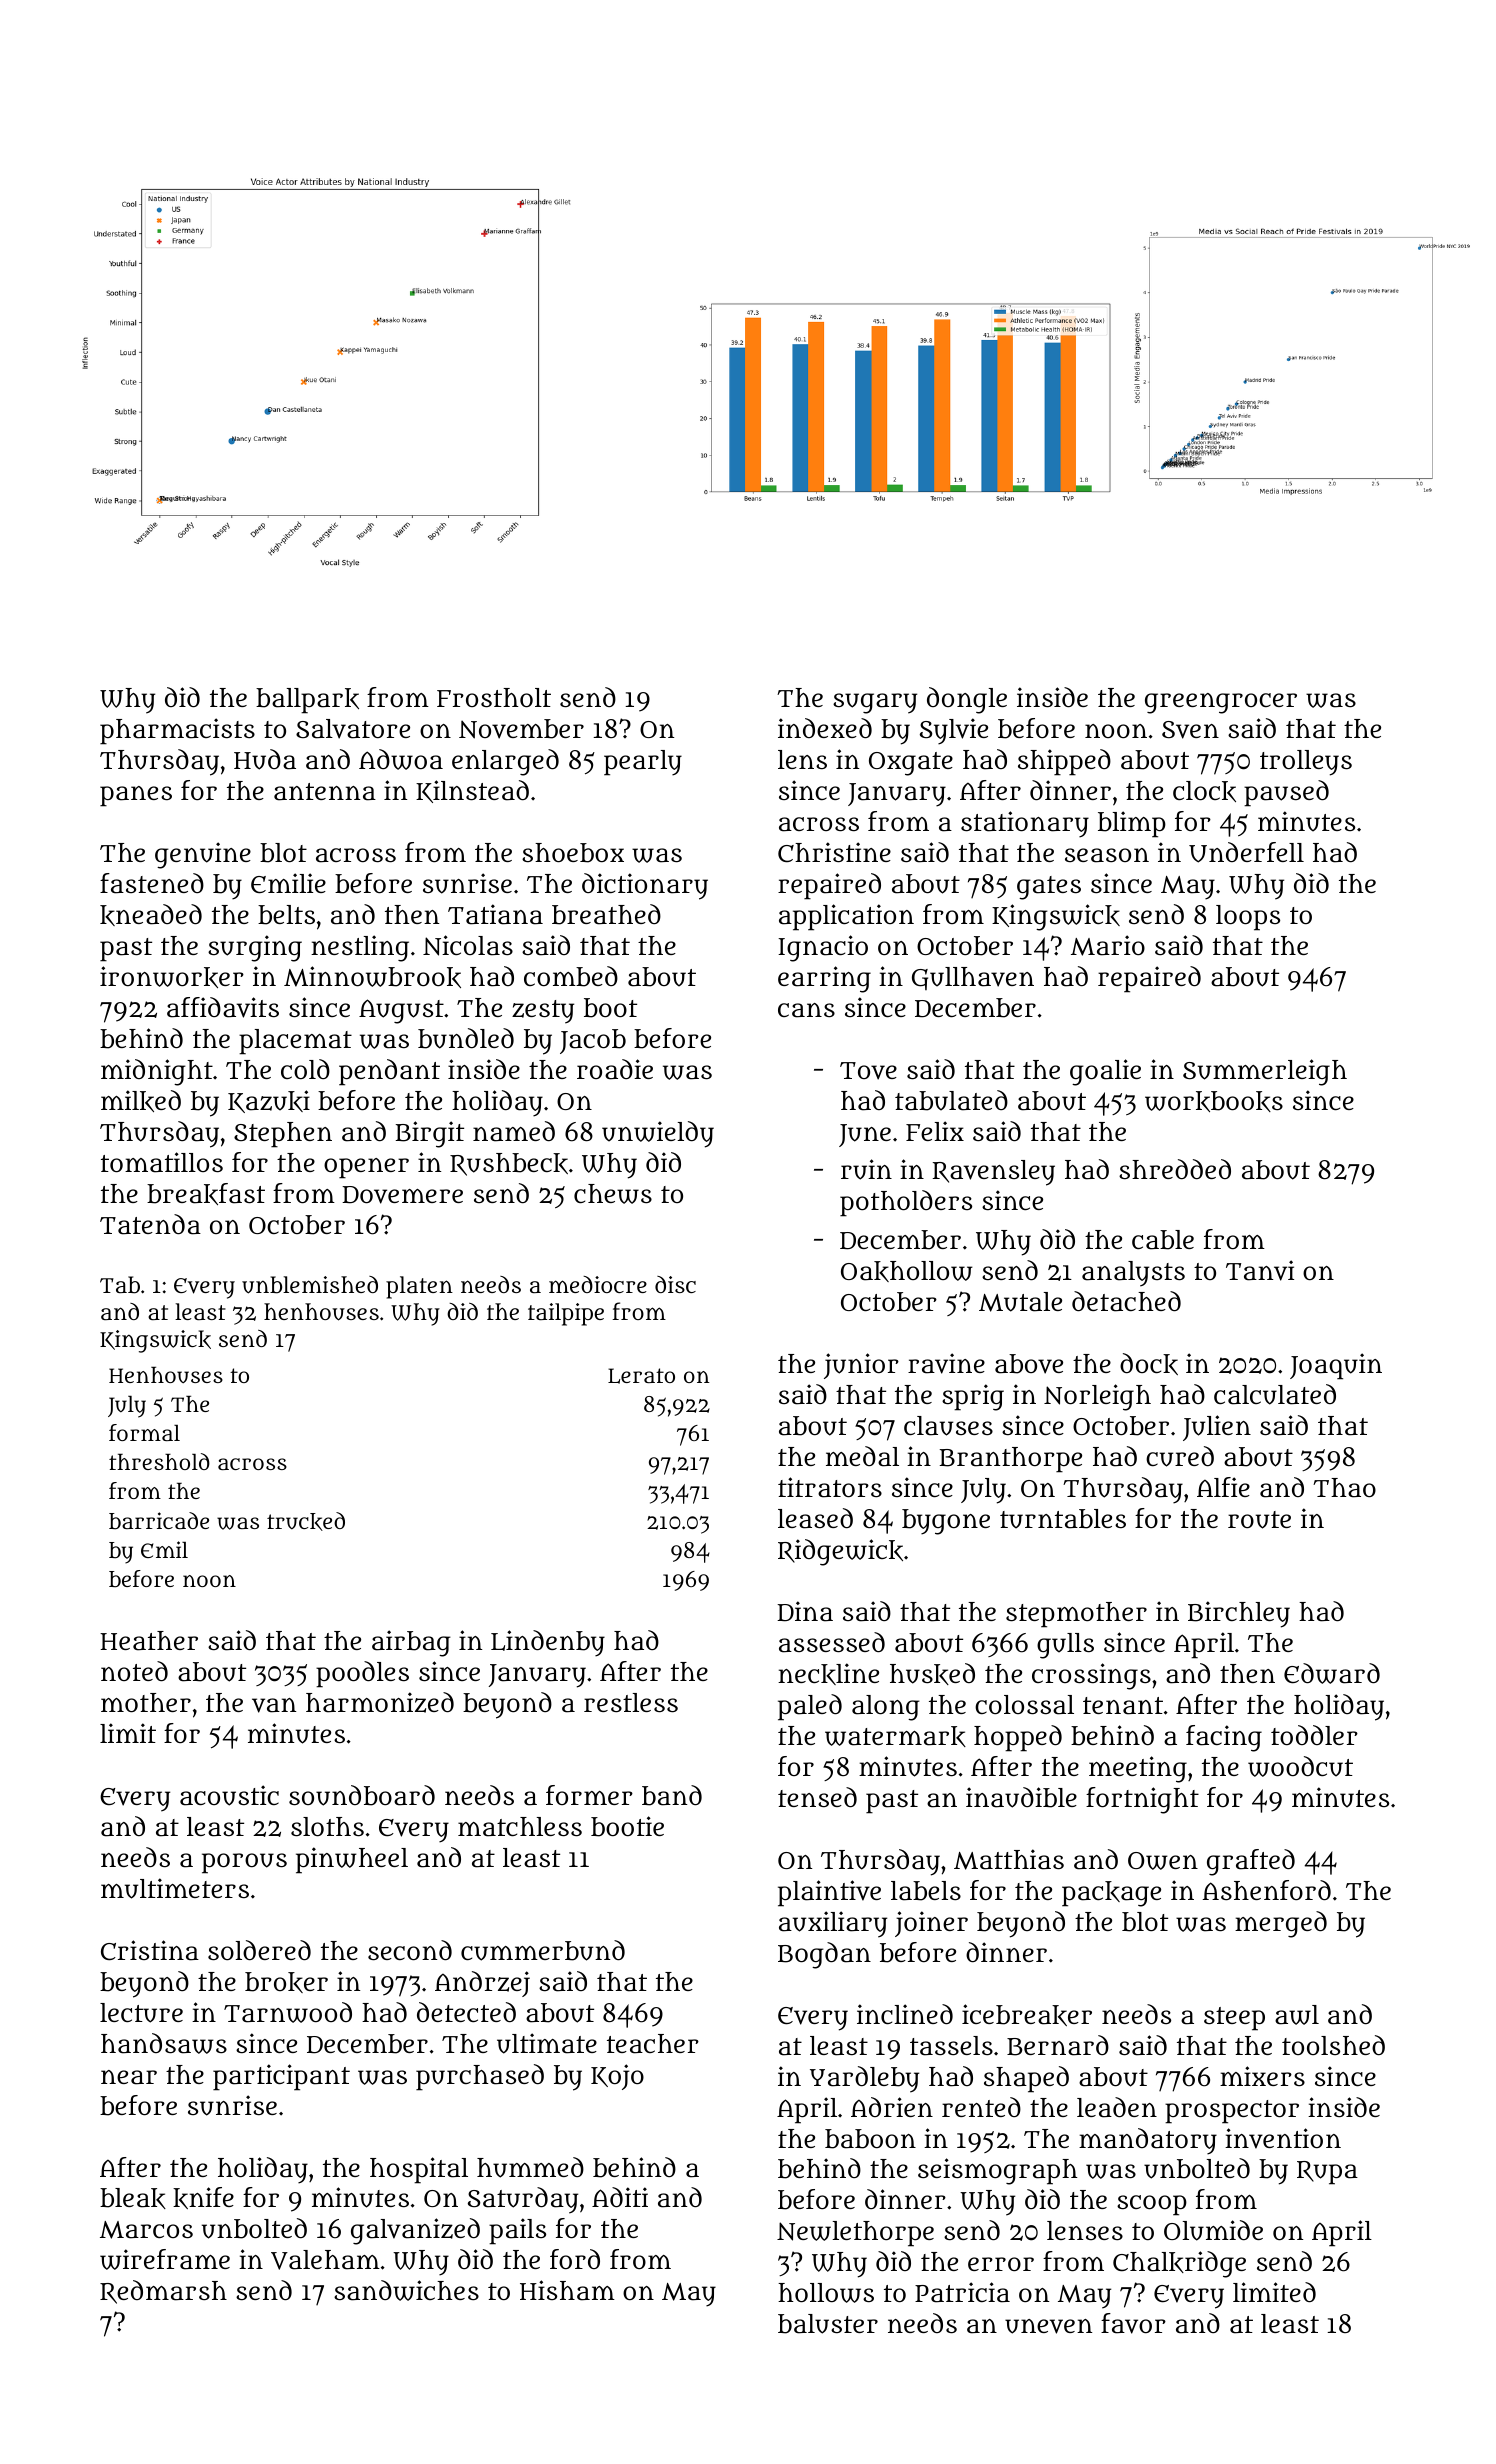  Describe the element at coordinates (1107, 855) in the screenshot. I see `season` at that location.
